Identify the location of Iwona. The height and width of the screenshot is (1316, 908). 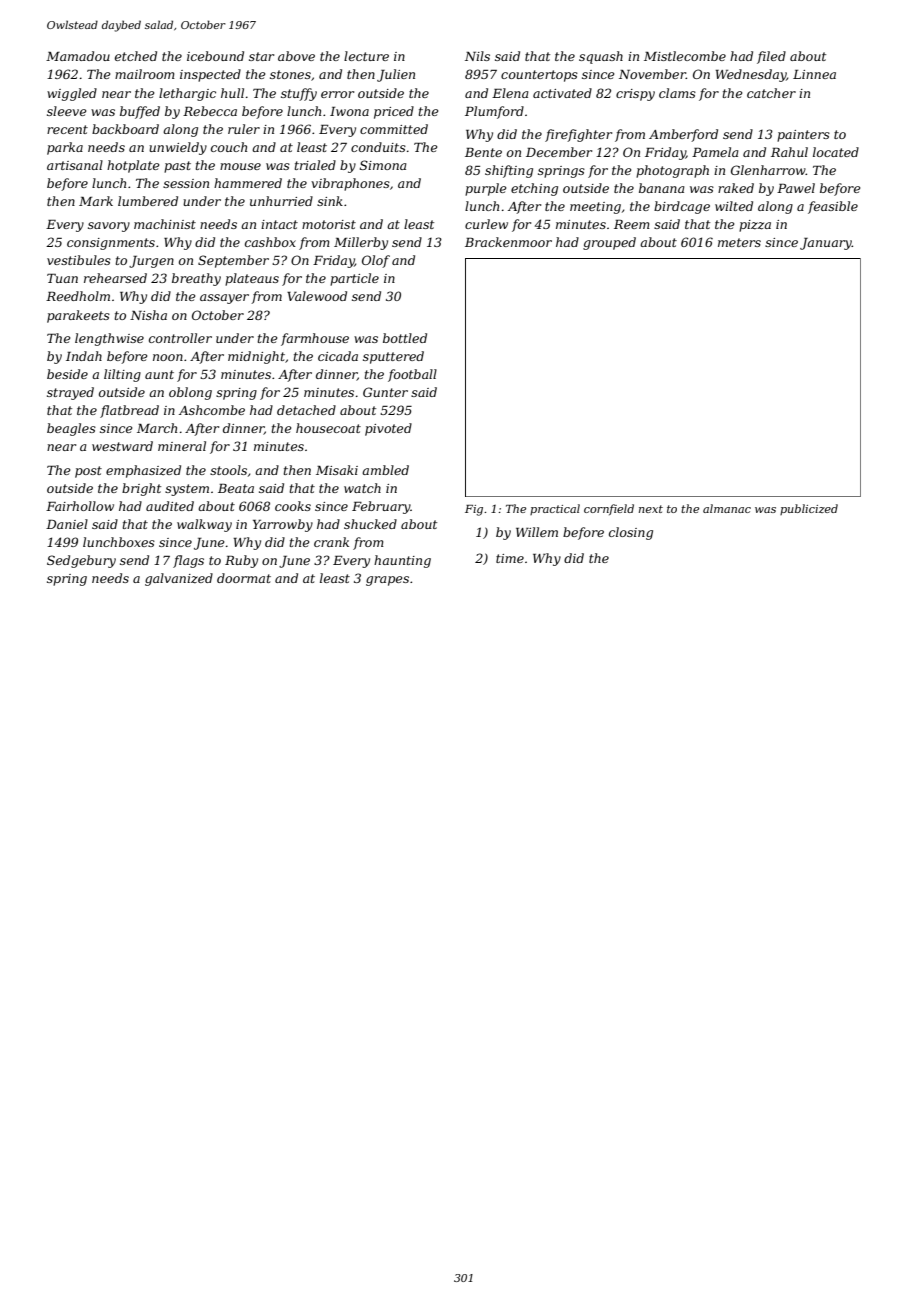
(349, 111).
